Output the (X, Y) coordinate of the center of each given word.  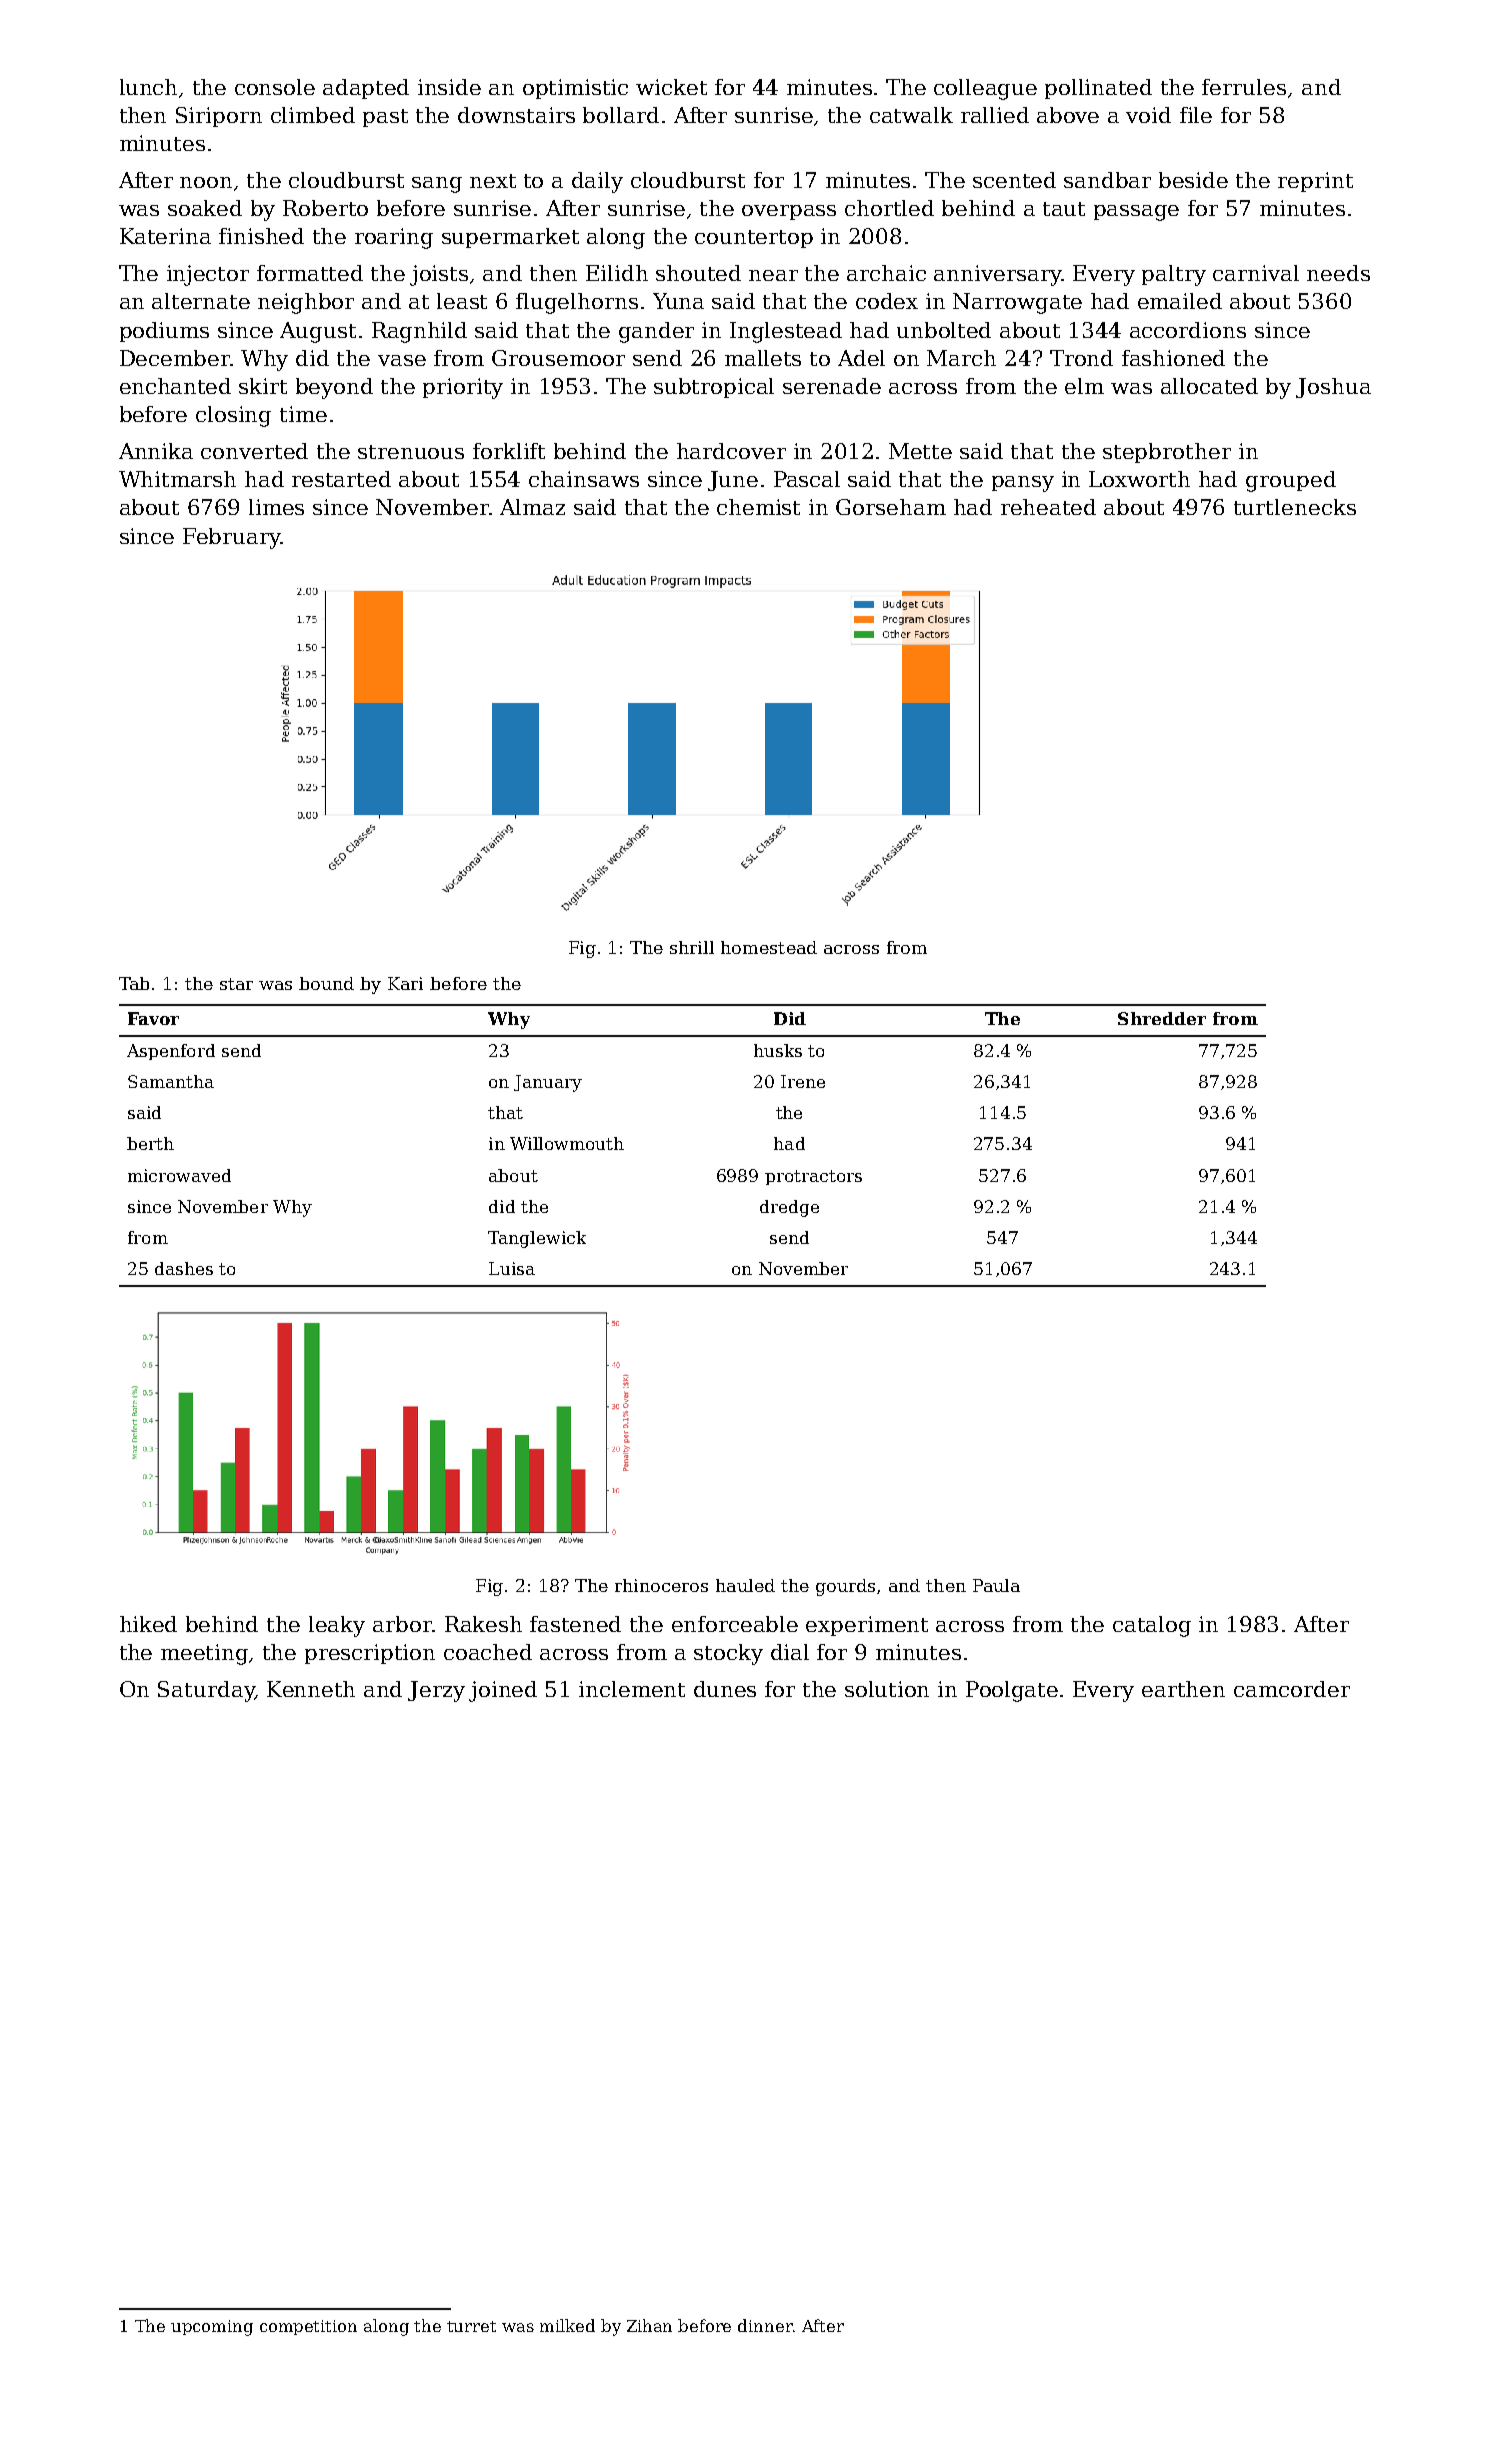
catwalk (911, 115)
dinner (765, 2325)
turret (471, 2326)
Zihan (649, 2325)
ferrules (1244, 87)
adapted (366, 89)
